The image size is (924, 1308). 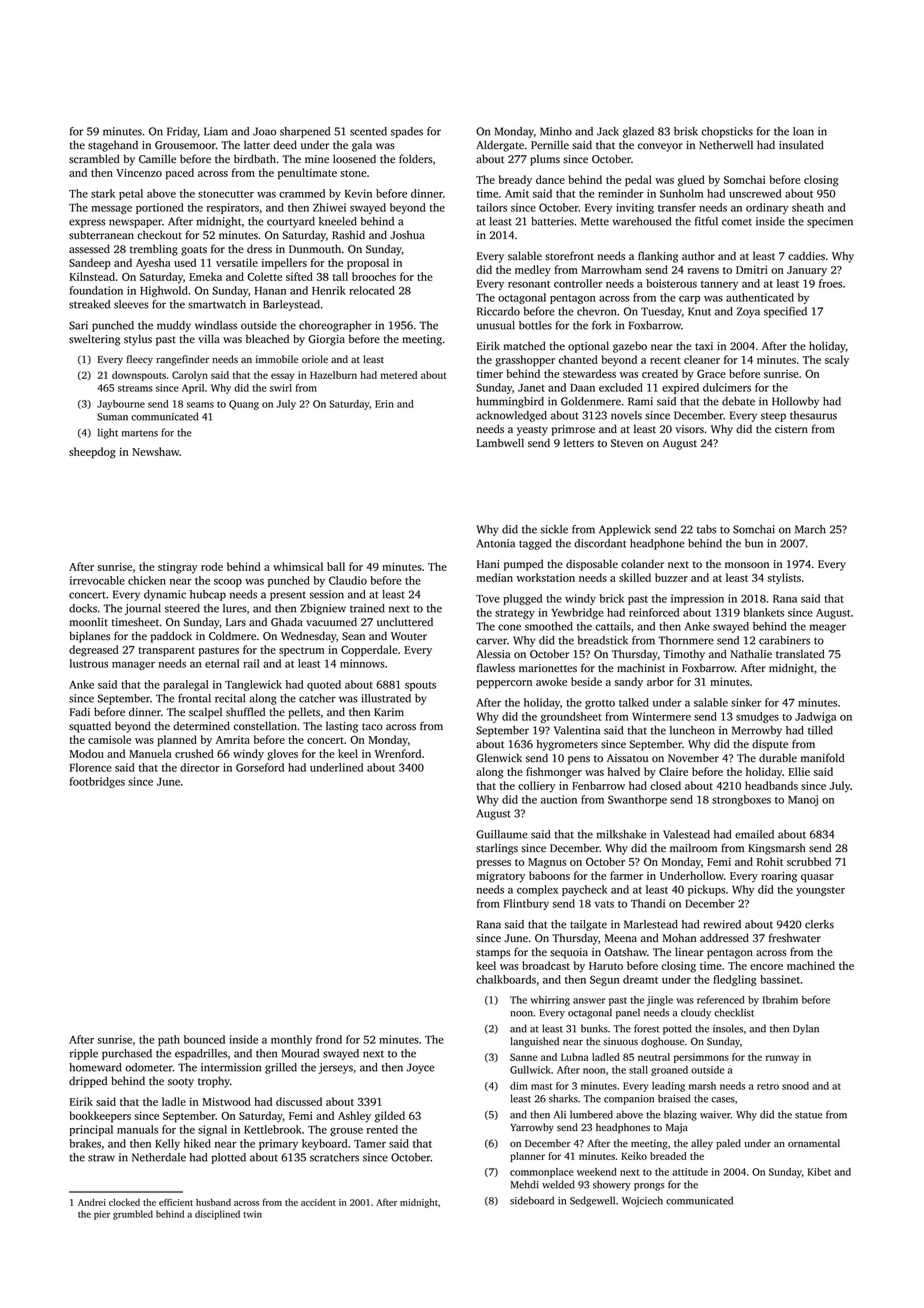 I want to click on scented, so click(x=368, y=131).
